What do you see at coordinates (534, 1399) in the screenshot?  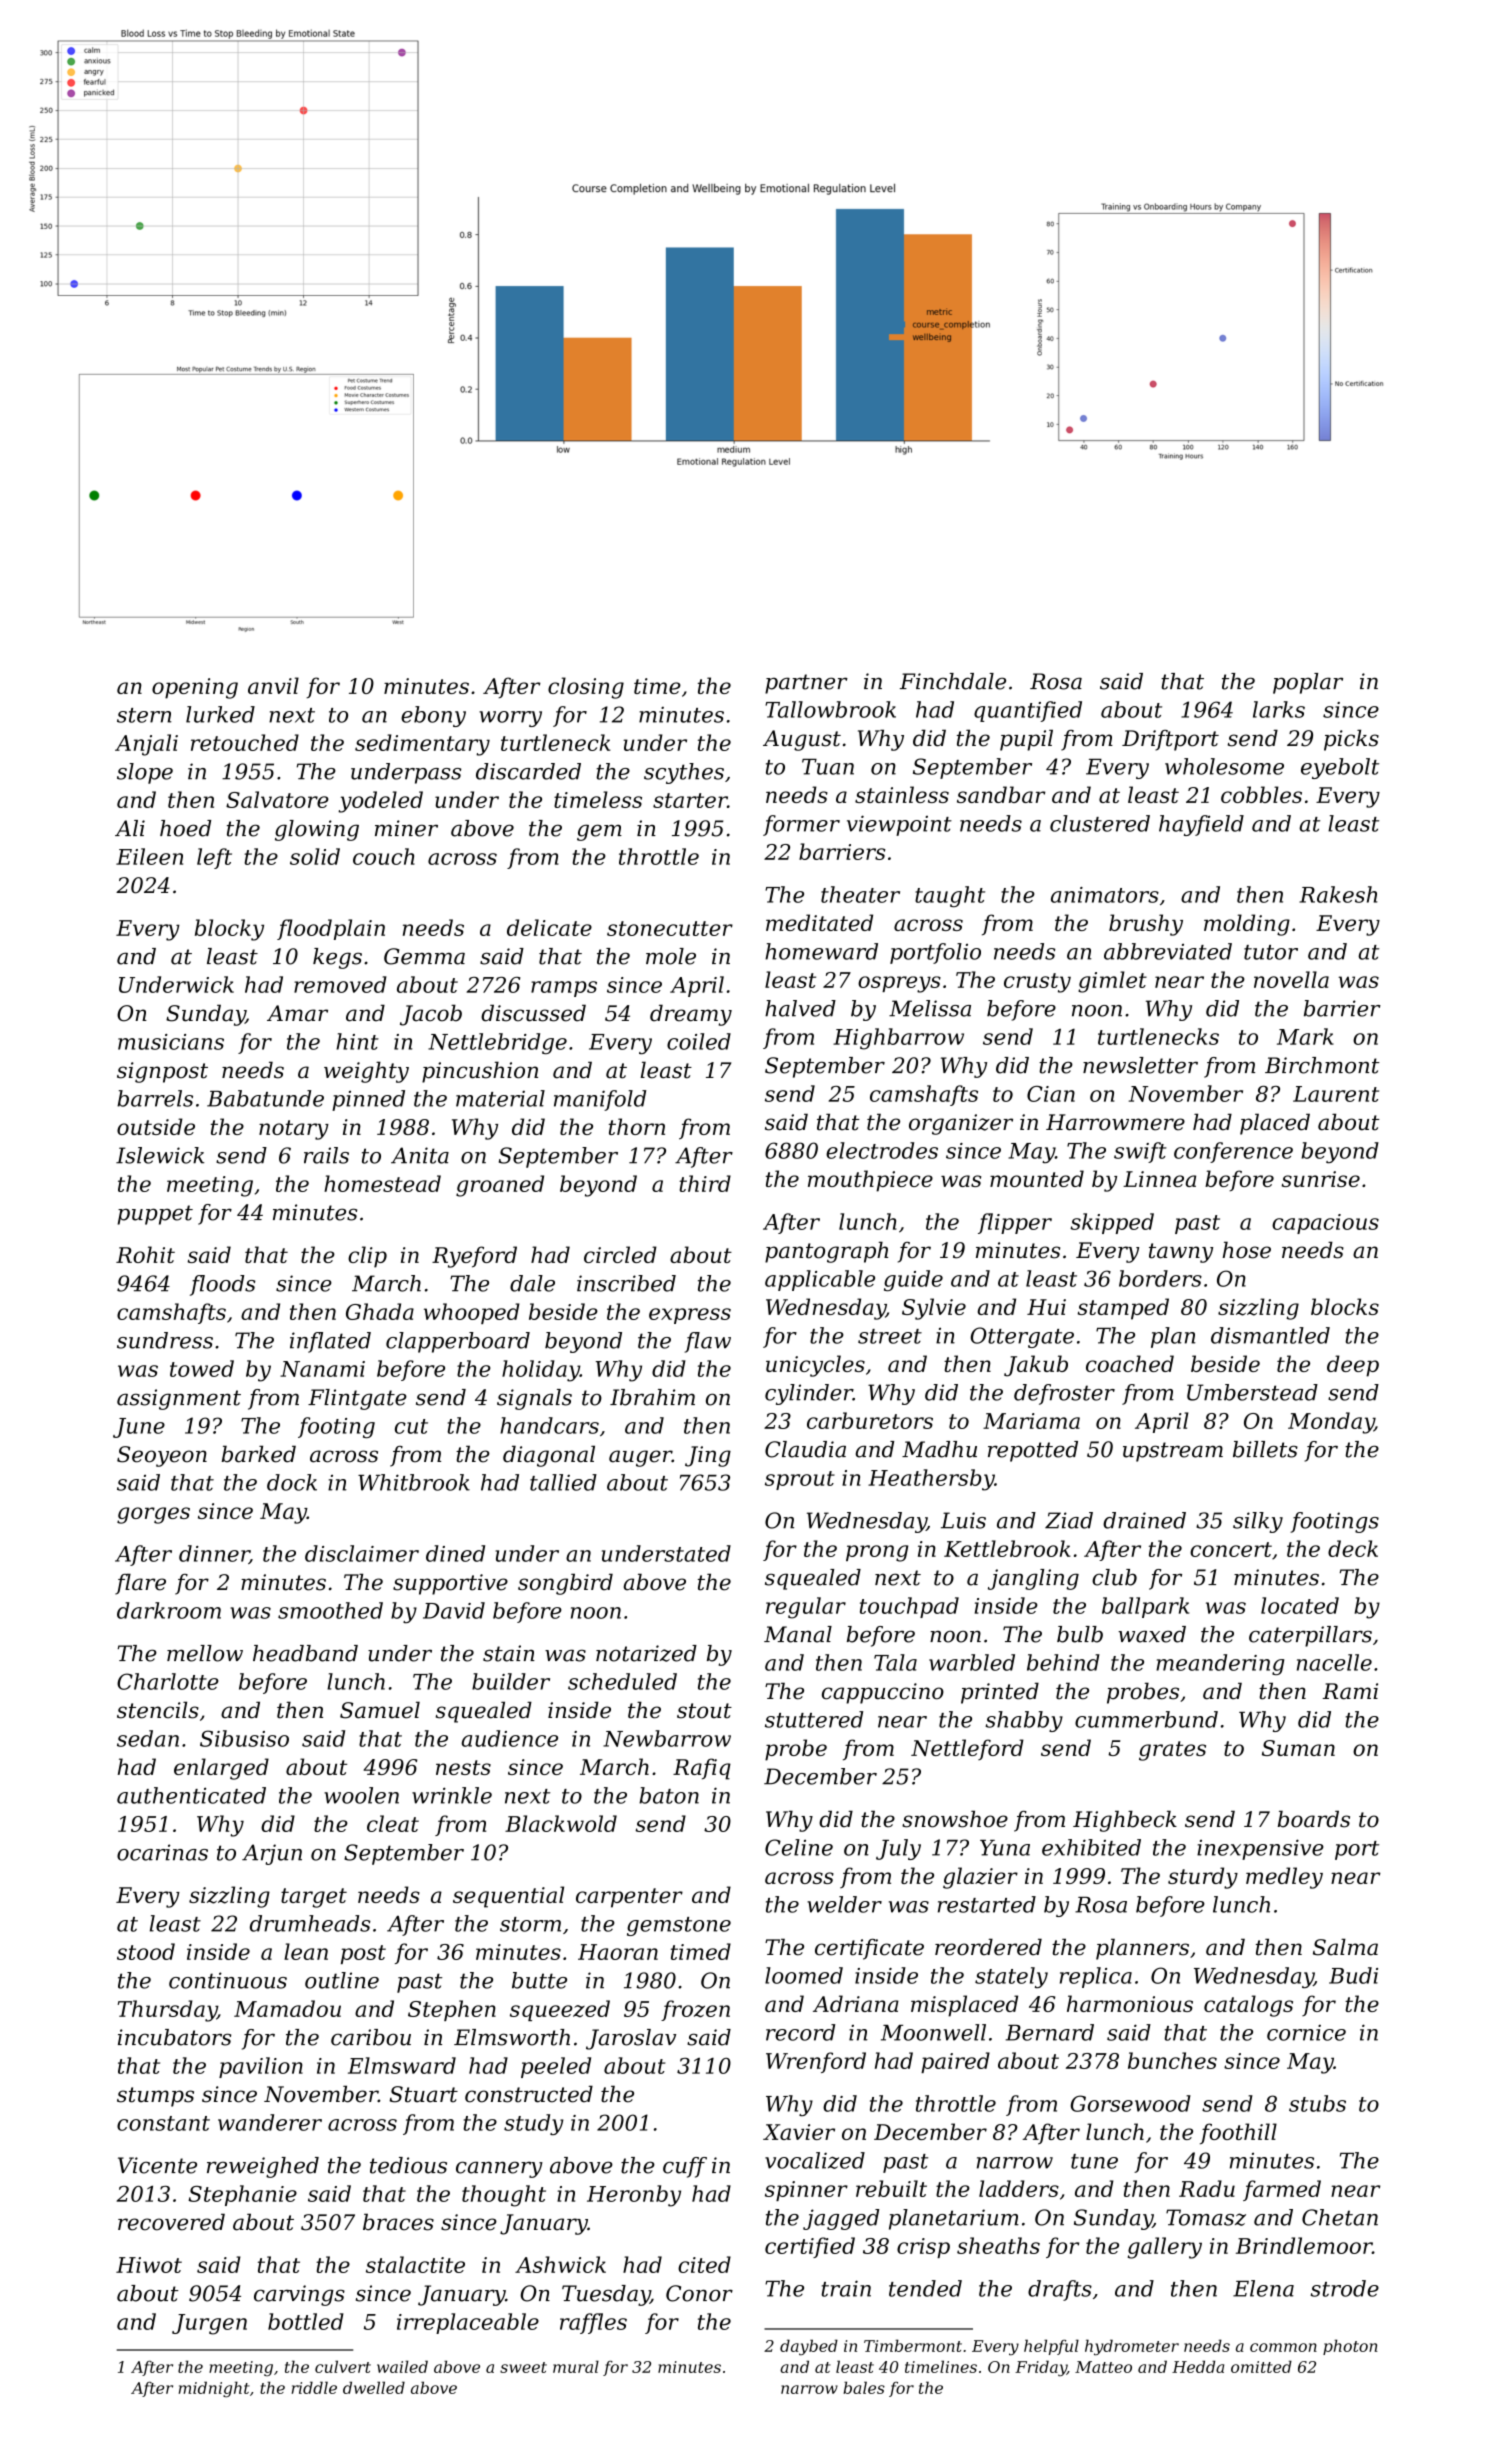 I see `signals` at bounding box center [534, 1399].
